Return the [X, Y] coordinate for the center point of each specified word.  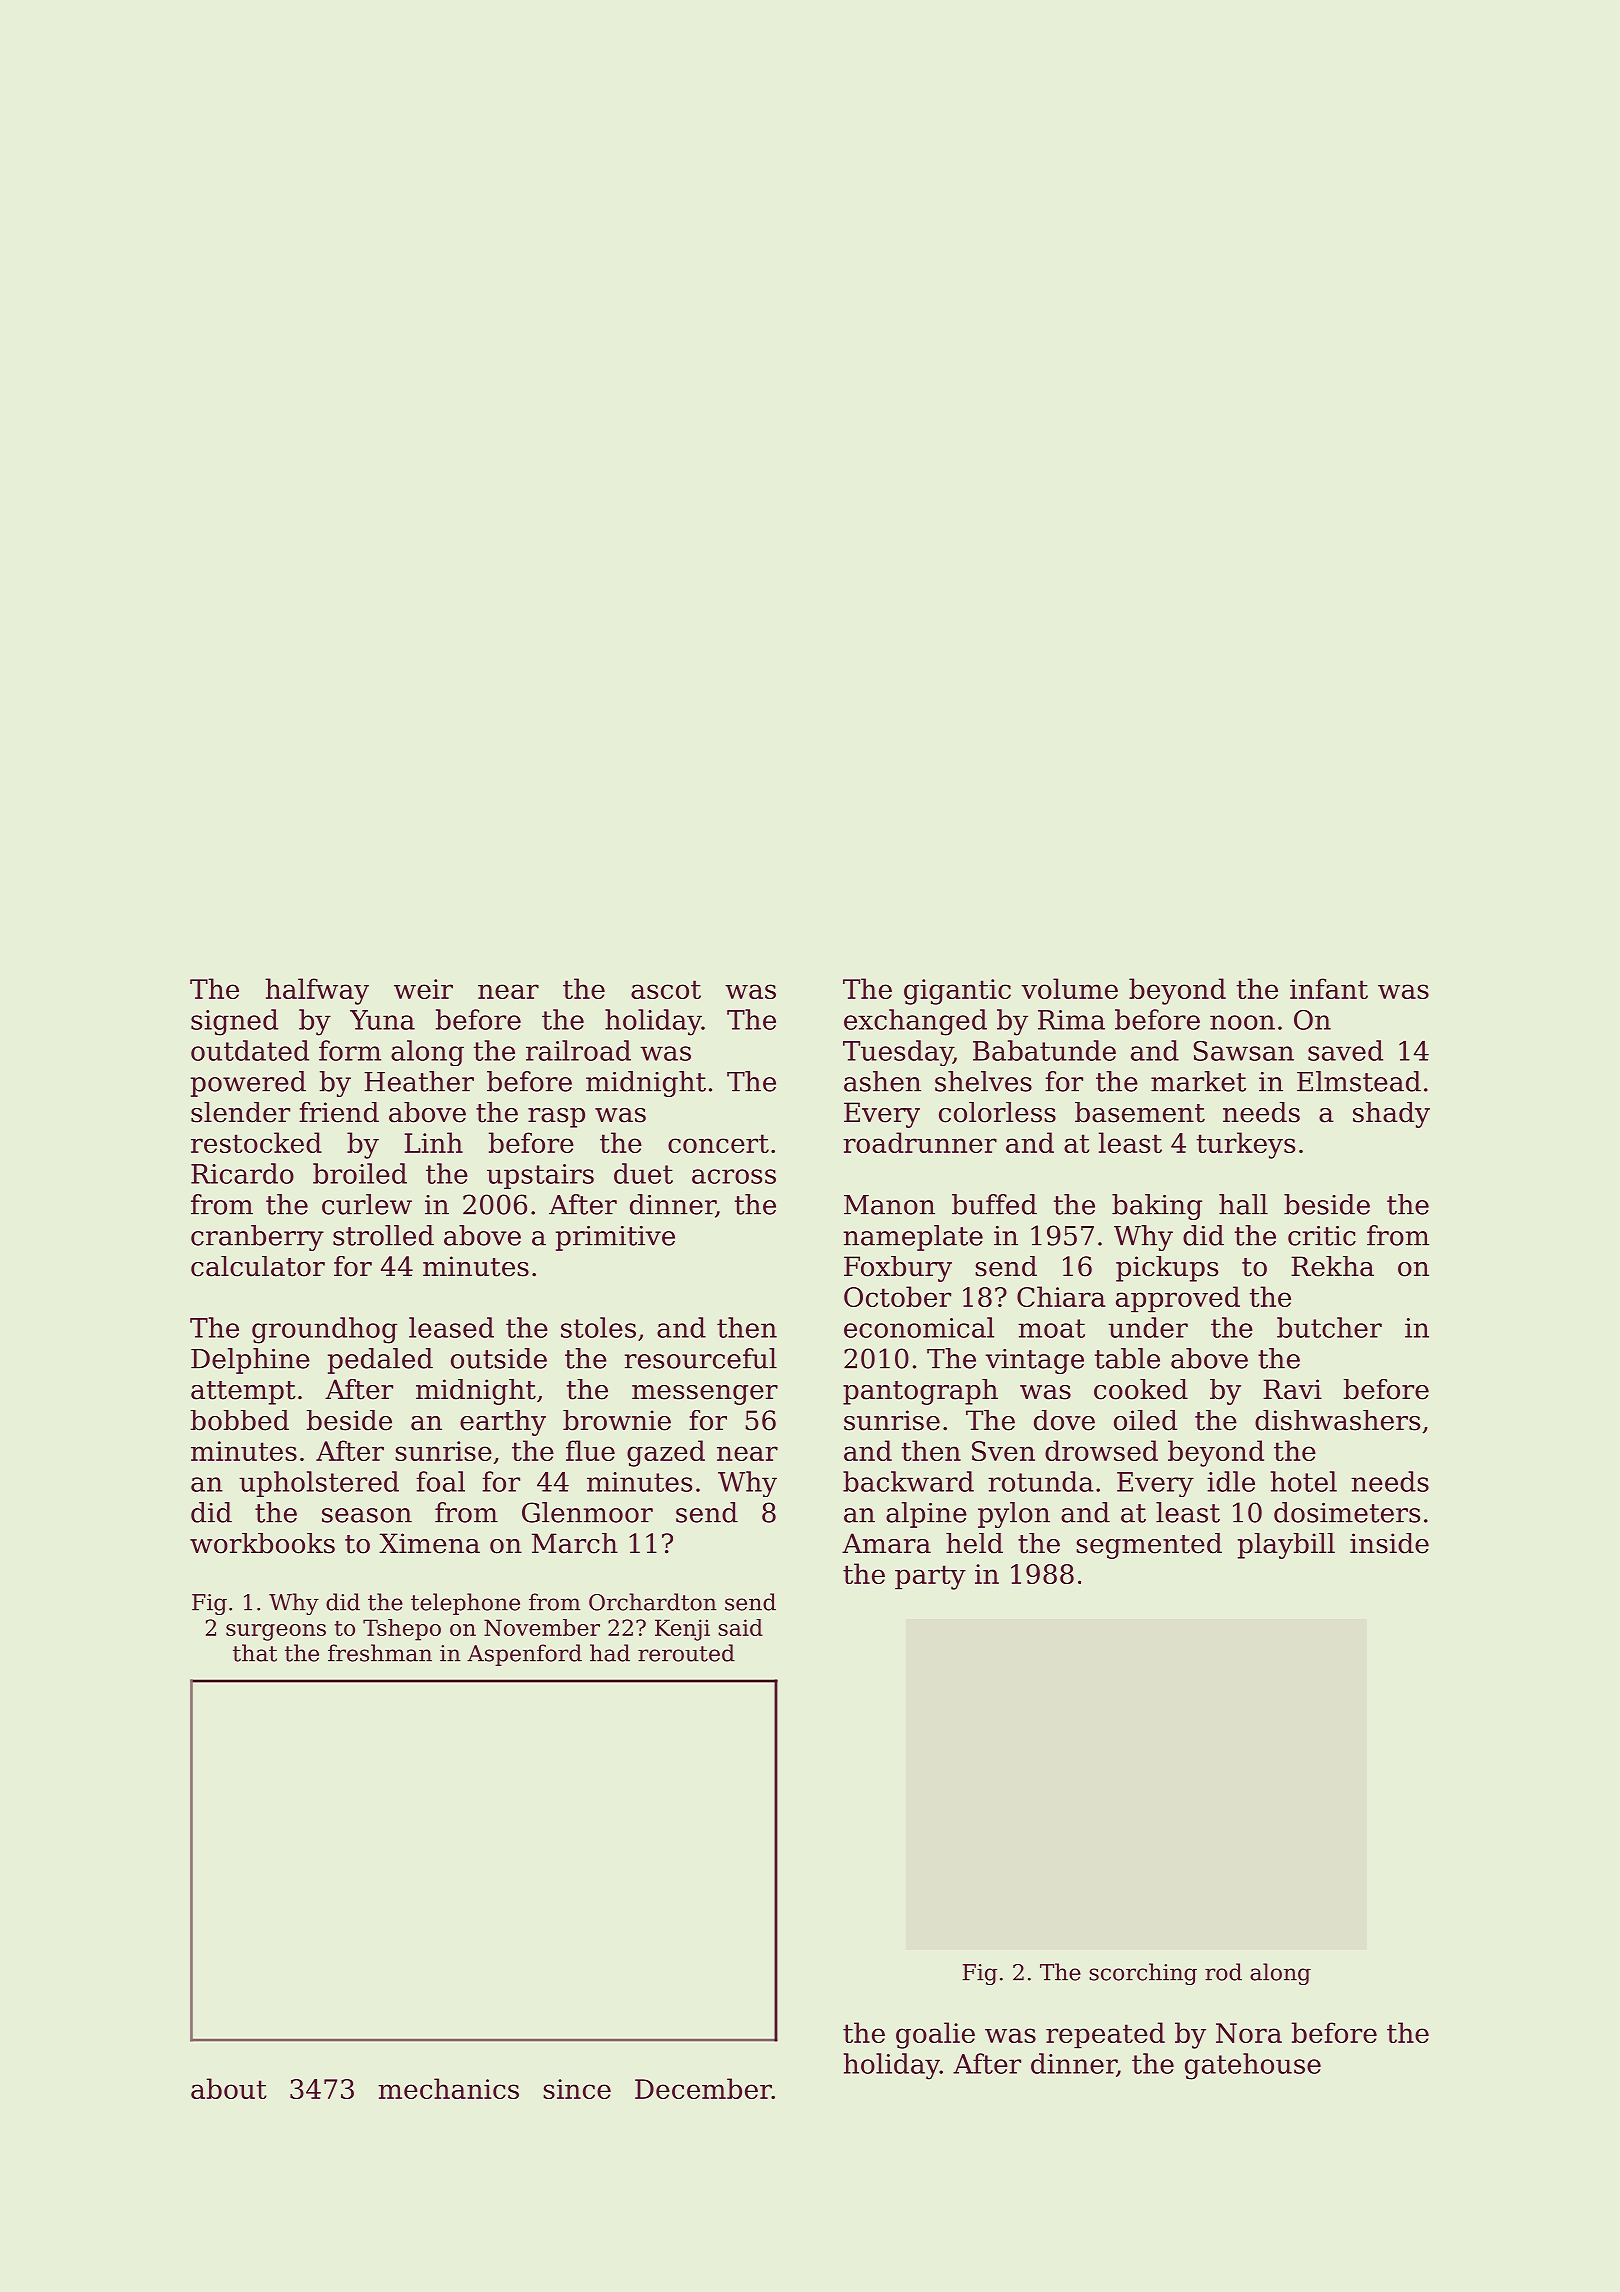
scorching [1143, 1974]
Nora [1249, 2033]
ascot [666, 989]
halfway [317, 991]
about [229, 2088]
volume [1069, 988]
